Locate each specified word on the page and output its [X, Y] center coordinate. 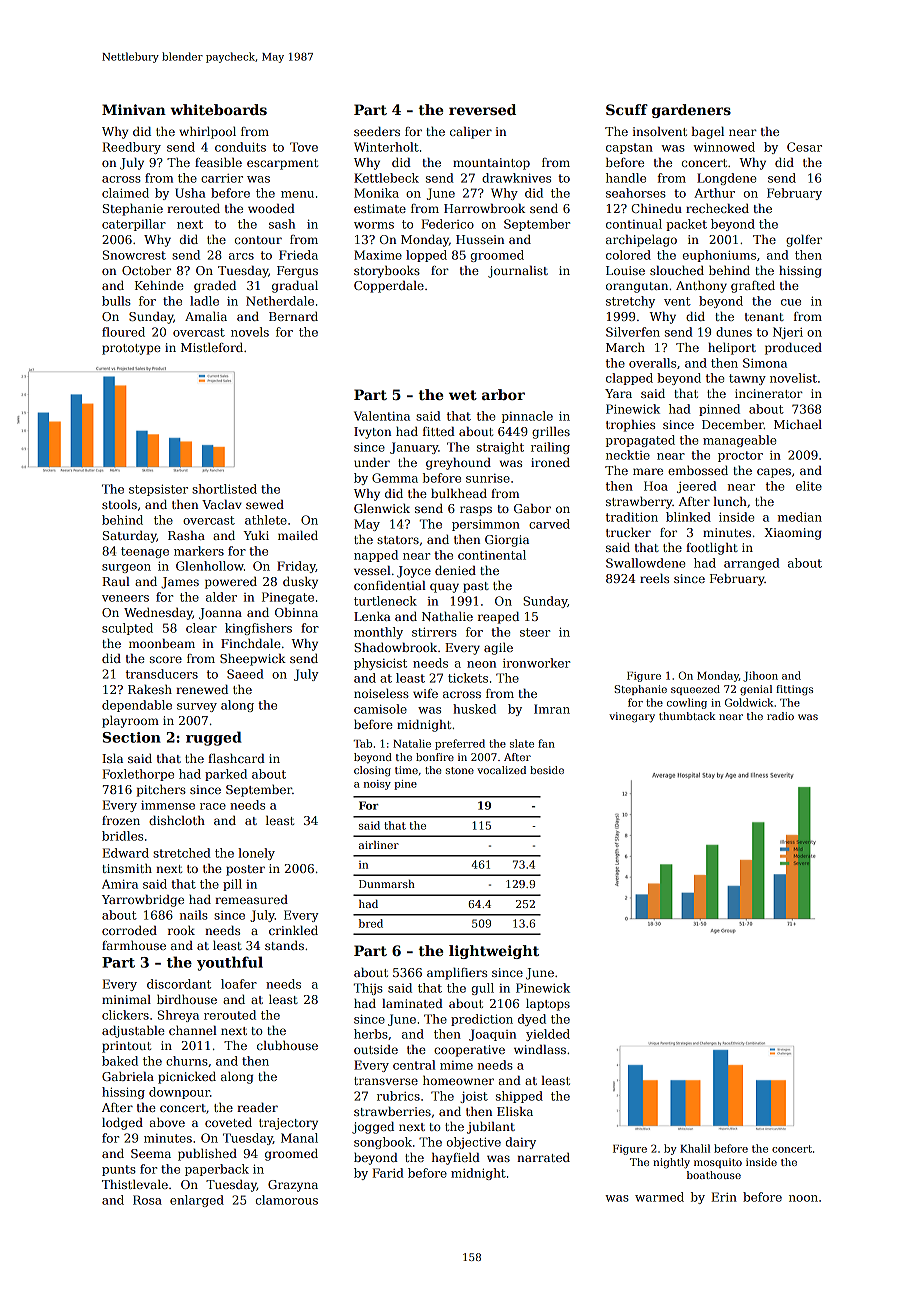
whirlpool [207, 133]
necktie [628, 455]
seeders [377, 131]
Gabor [532, 508]
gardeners [691, 111]
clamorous [287, 1200]
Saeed [245, 674]
